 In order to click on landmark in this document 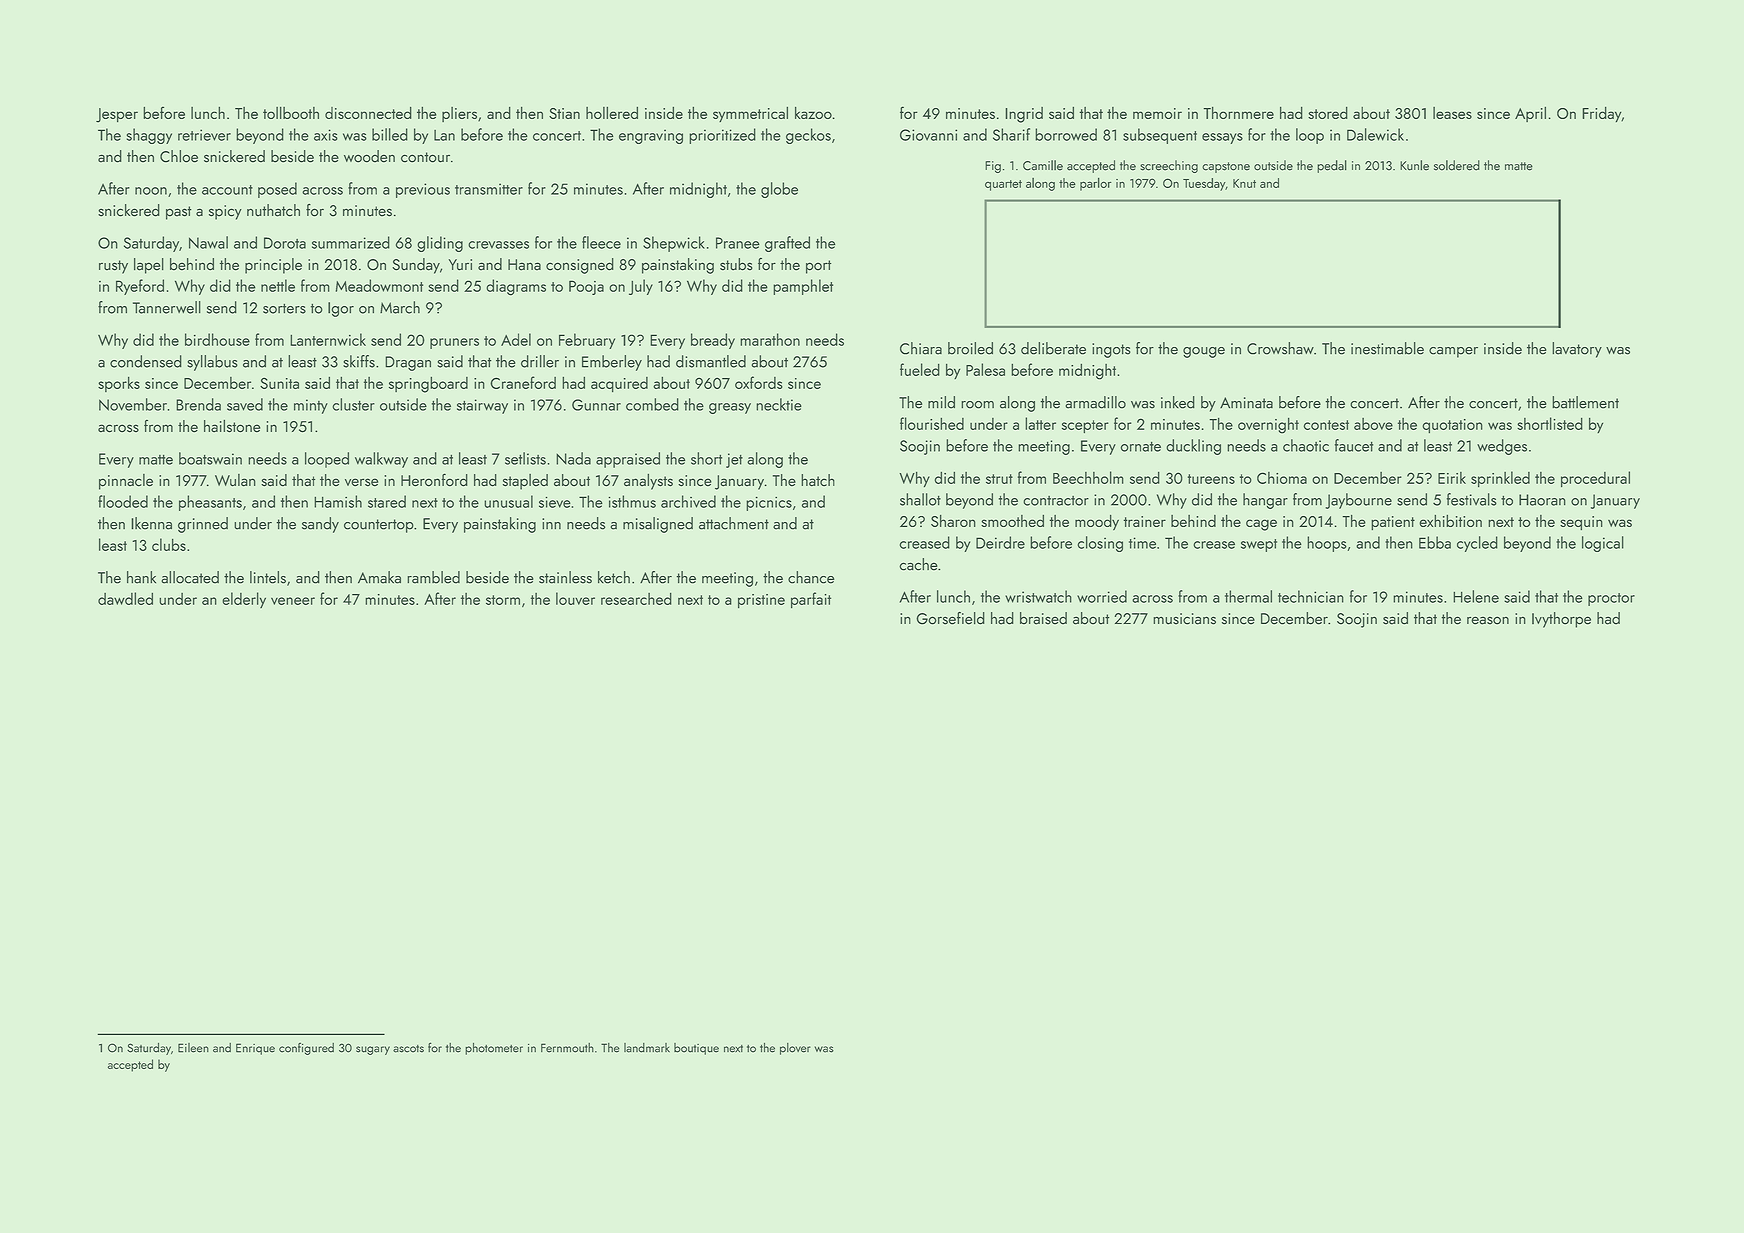, I will do `click(647, 1048)`.
